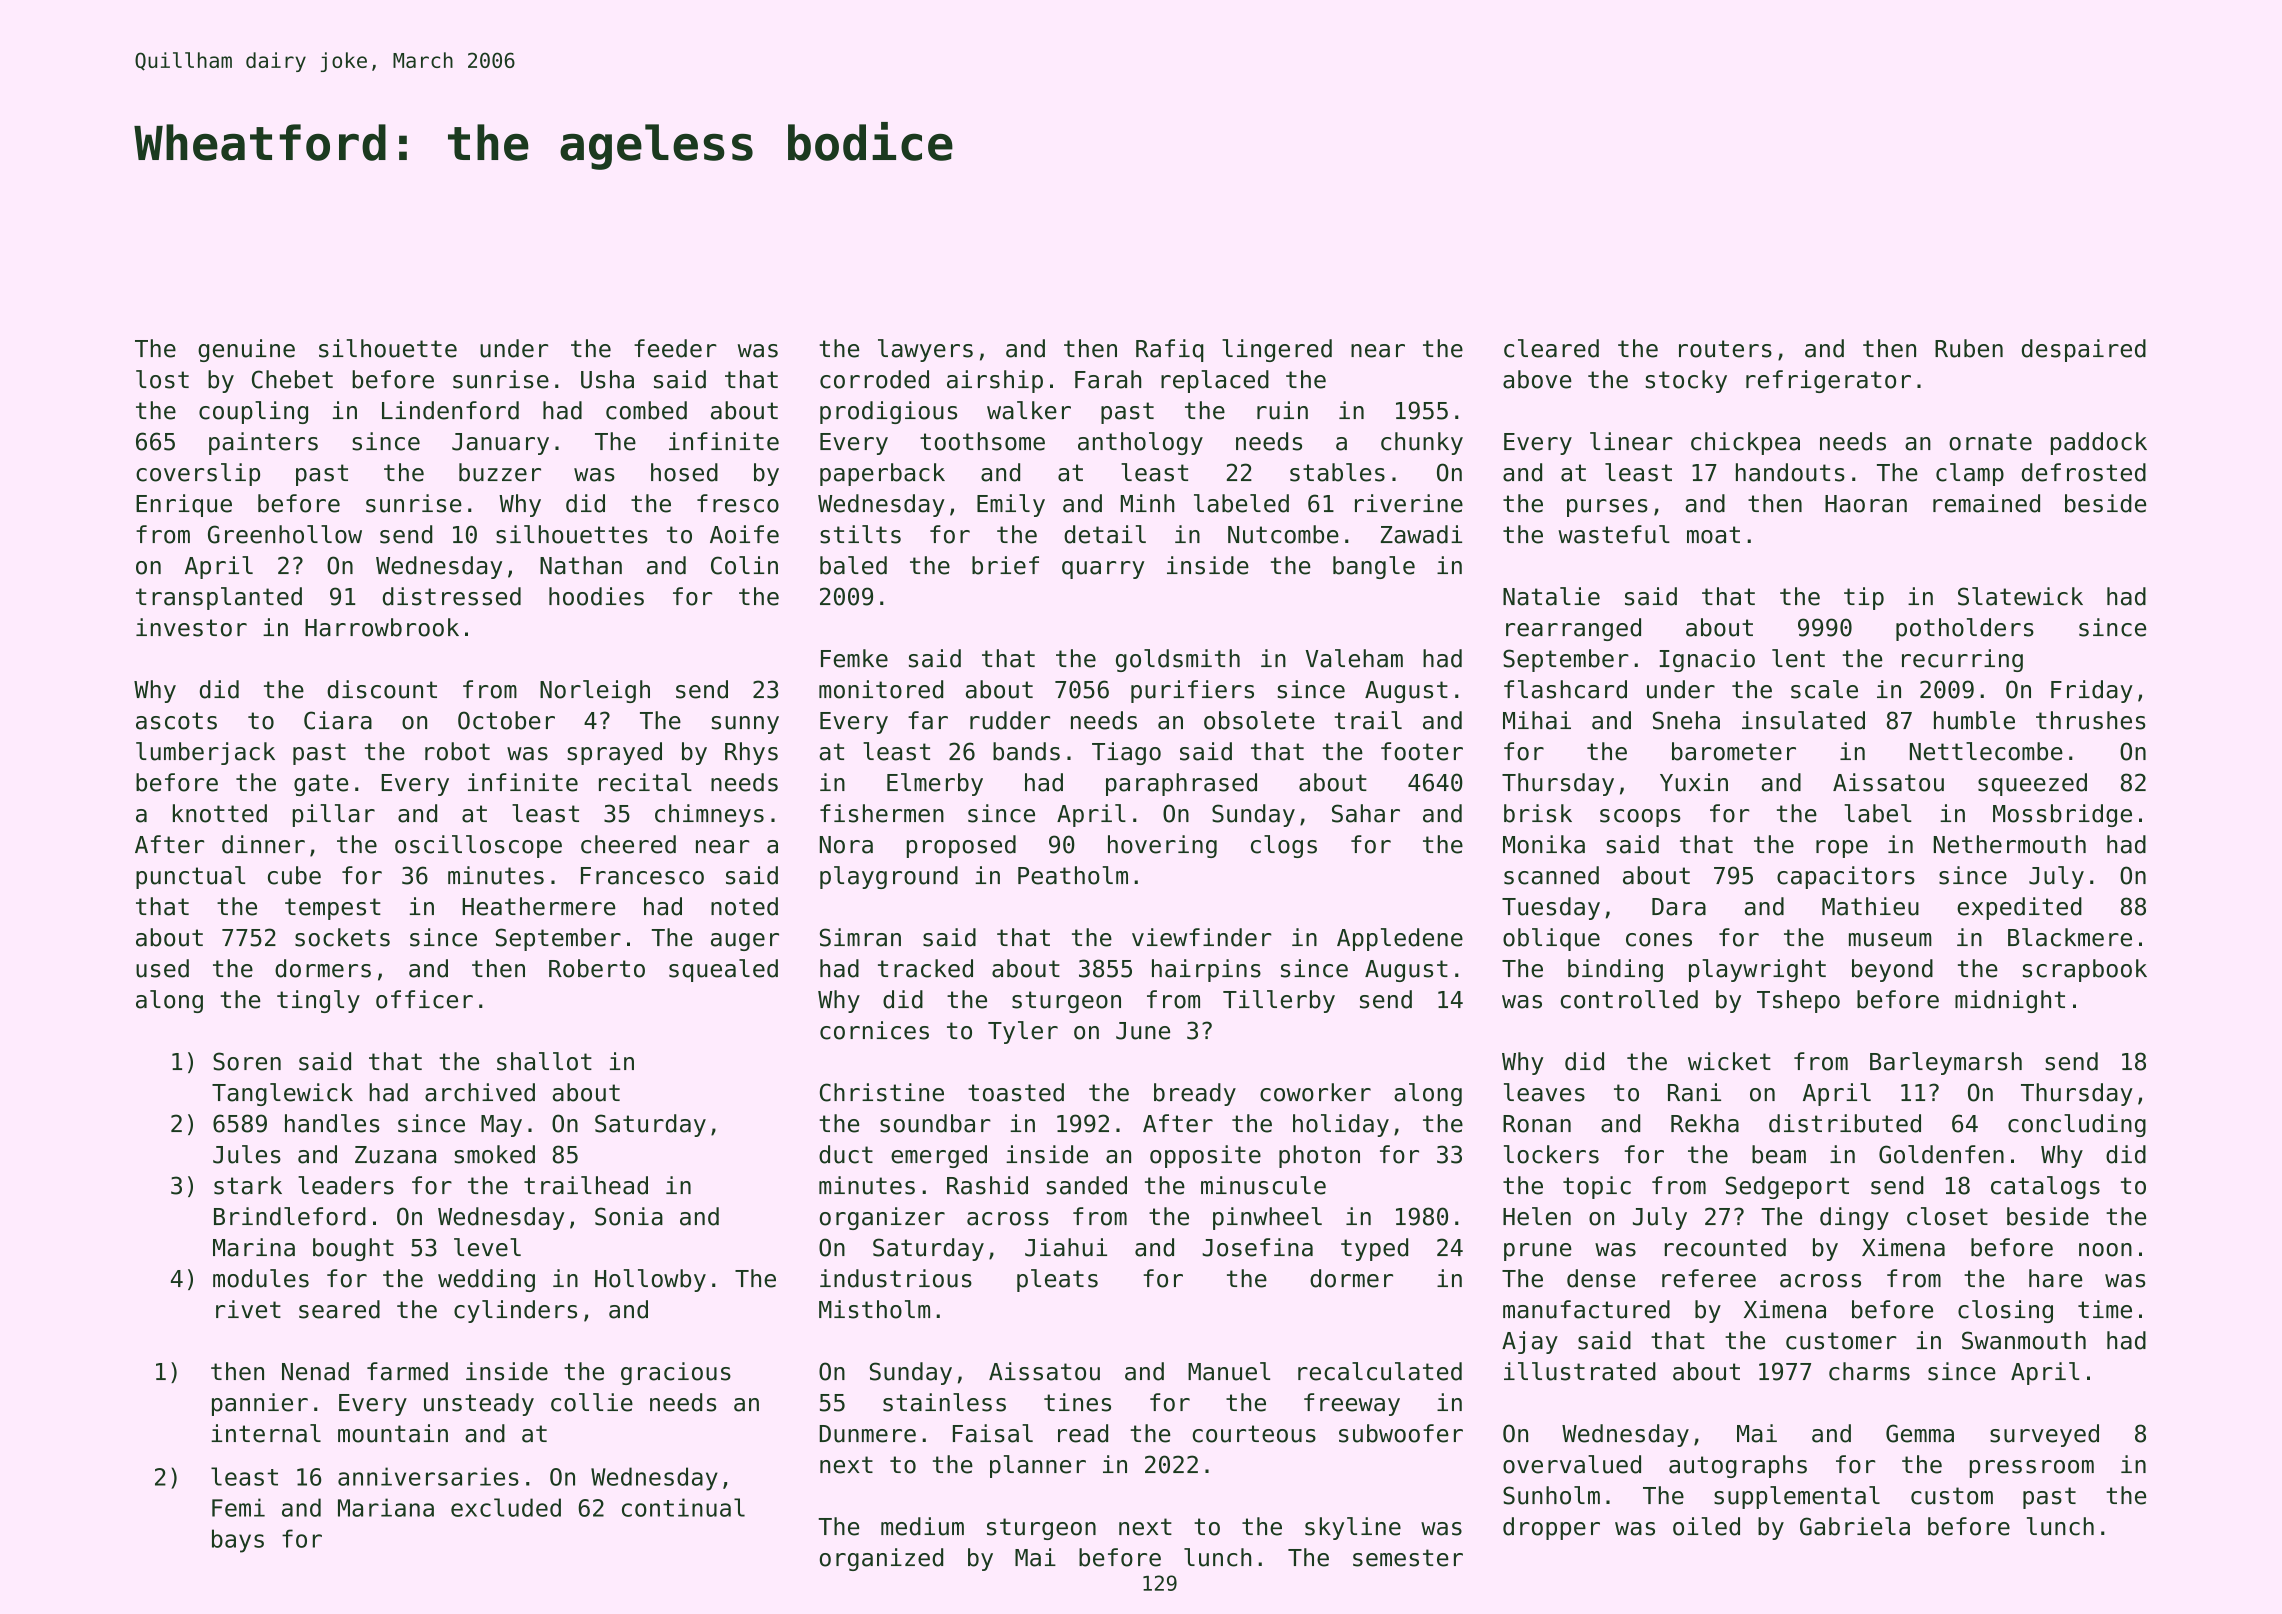  Describe the element at coordinates (1864, 598) in the screenshot. I see `tip` at that location.
